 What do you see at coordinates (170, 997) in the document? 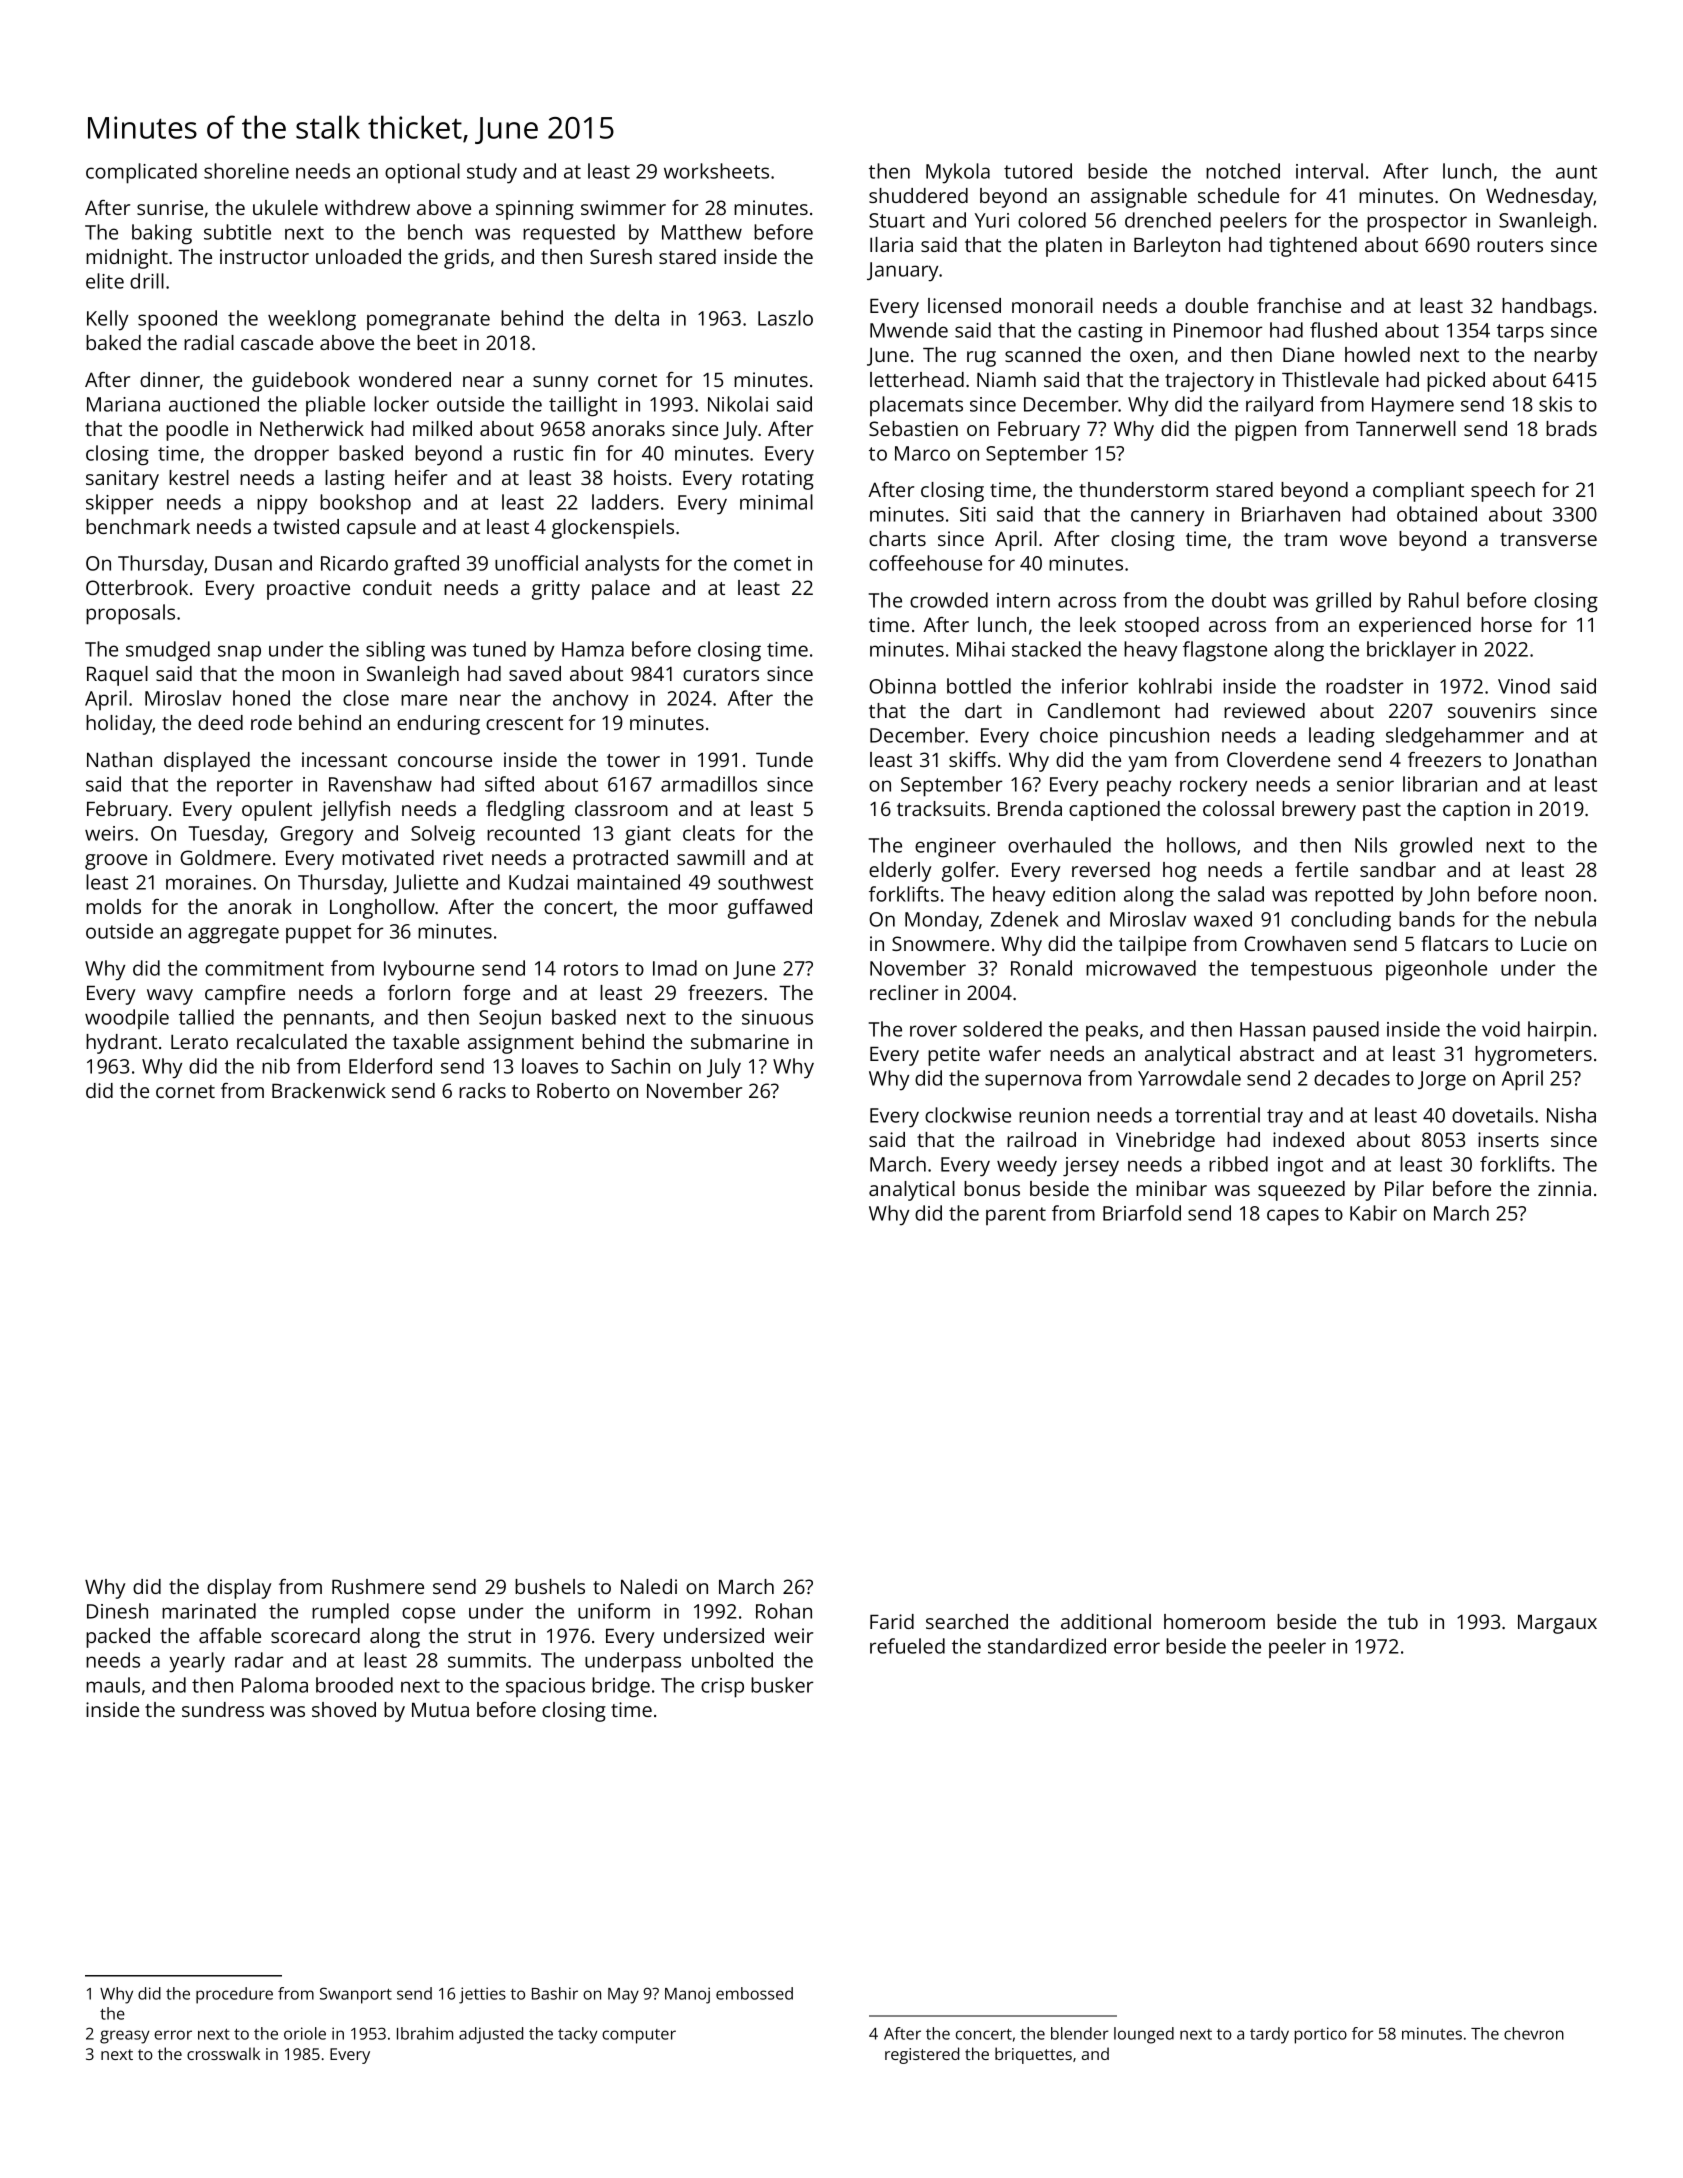
I see `wavy` at bounding box center [170, 997].
